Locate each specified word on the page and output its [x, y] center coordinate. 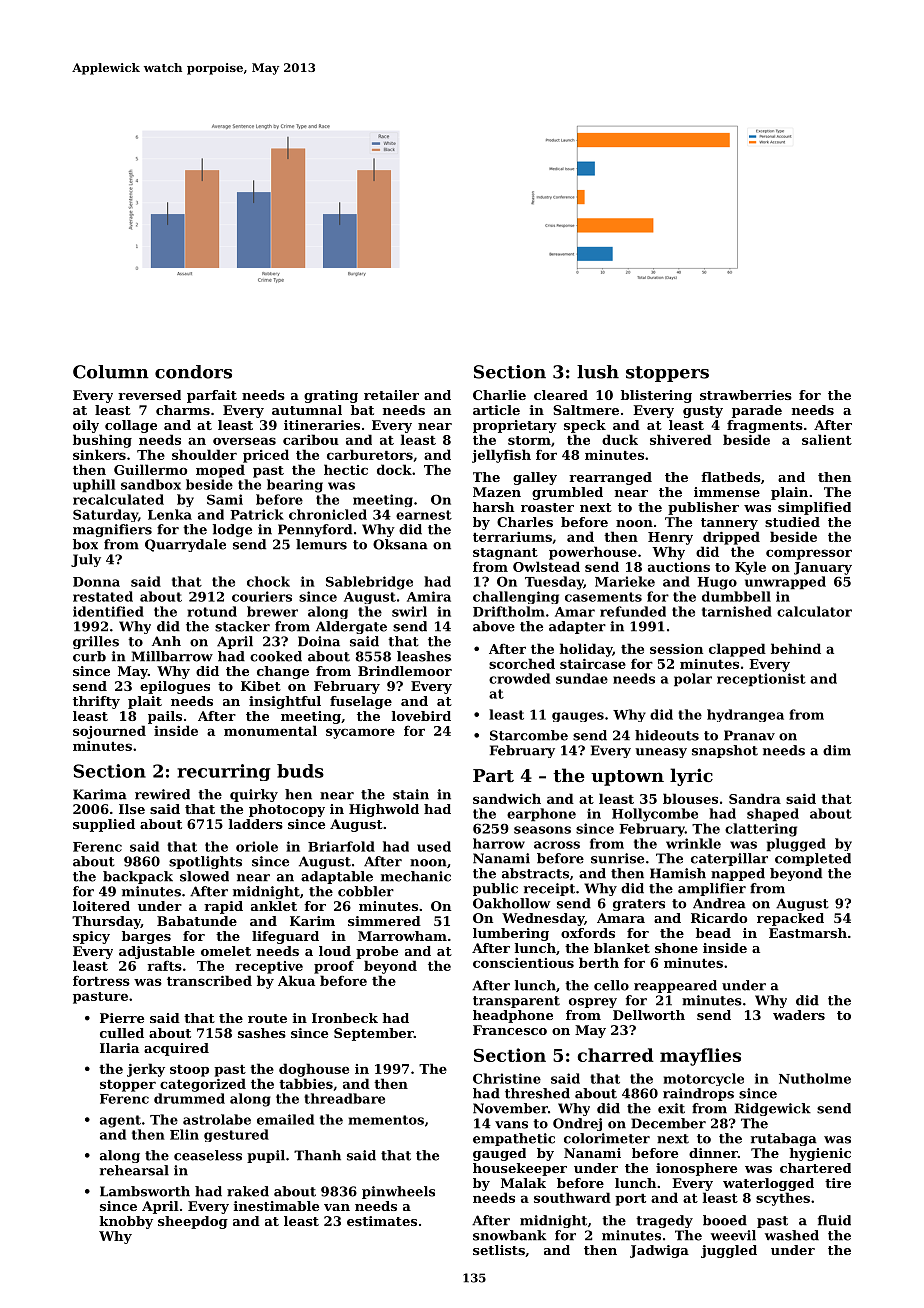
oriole [257, 846]
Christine [507, 1078]
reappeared [675, 986]
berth [599, 962]
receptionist [761, 680]
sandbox [151, 484]
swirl [409, 611]
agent [120, 1121]
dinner [713, 1153]
